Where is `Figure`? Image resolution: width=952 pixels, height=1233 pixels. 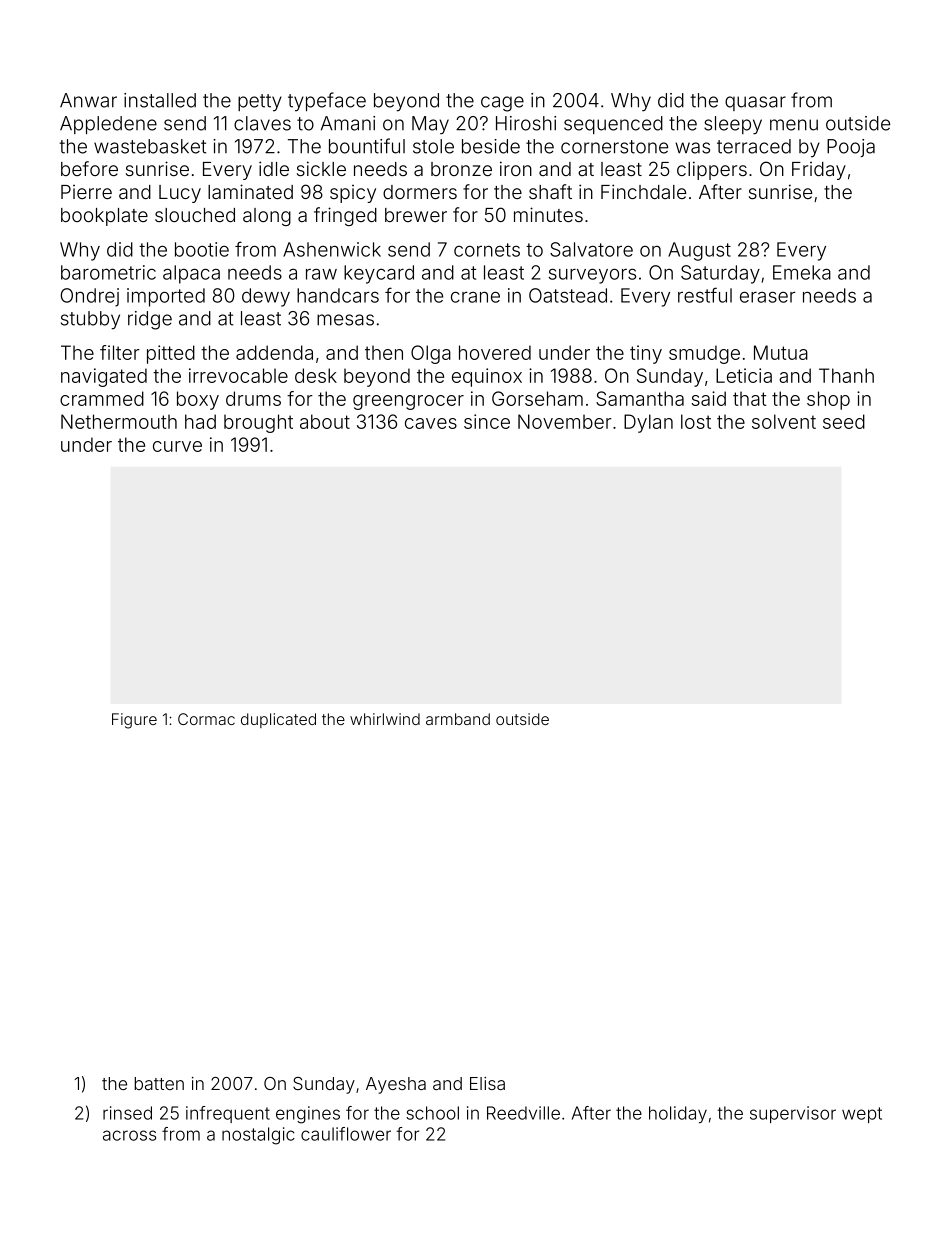
Figure is located at coordinates (134, 721).
